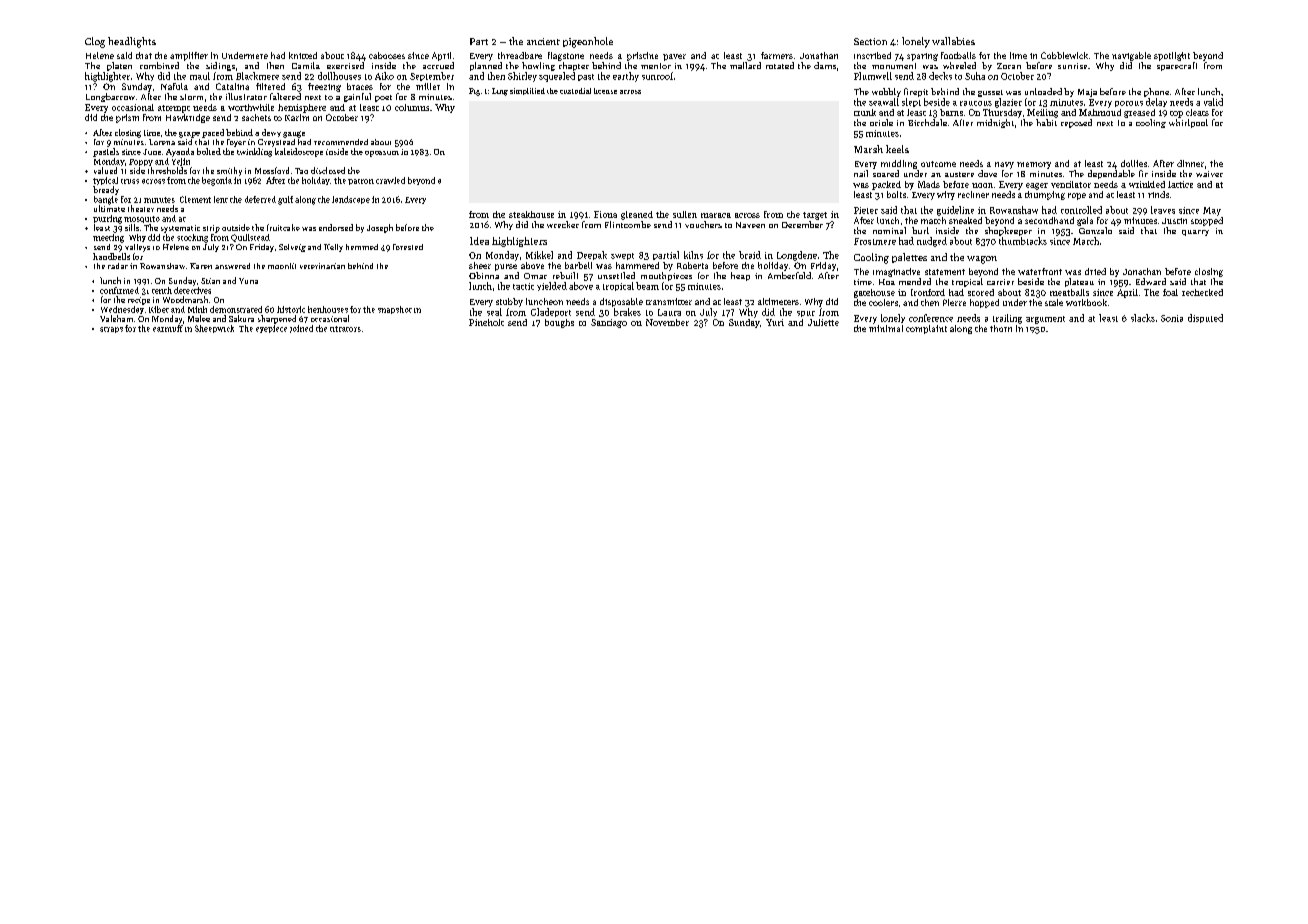  What do you see at coordinates (301, 329) in the screenshot?
I see `joined` at bounding box center [301, 329].
